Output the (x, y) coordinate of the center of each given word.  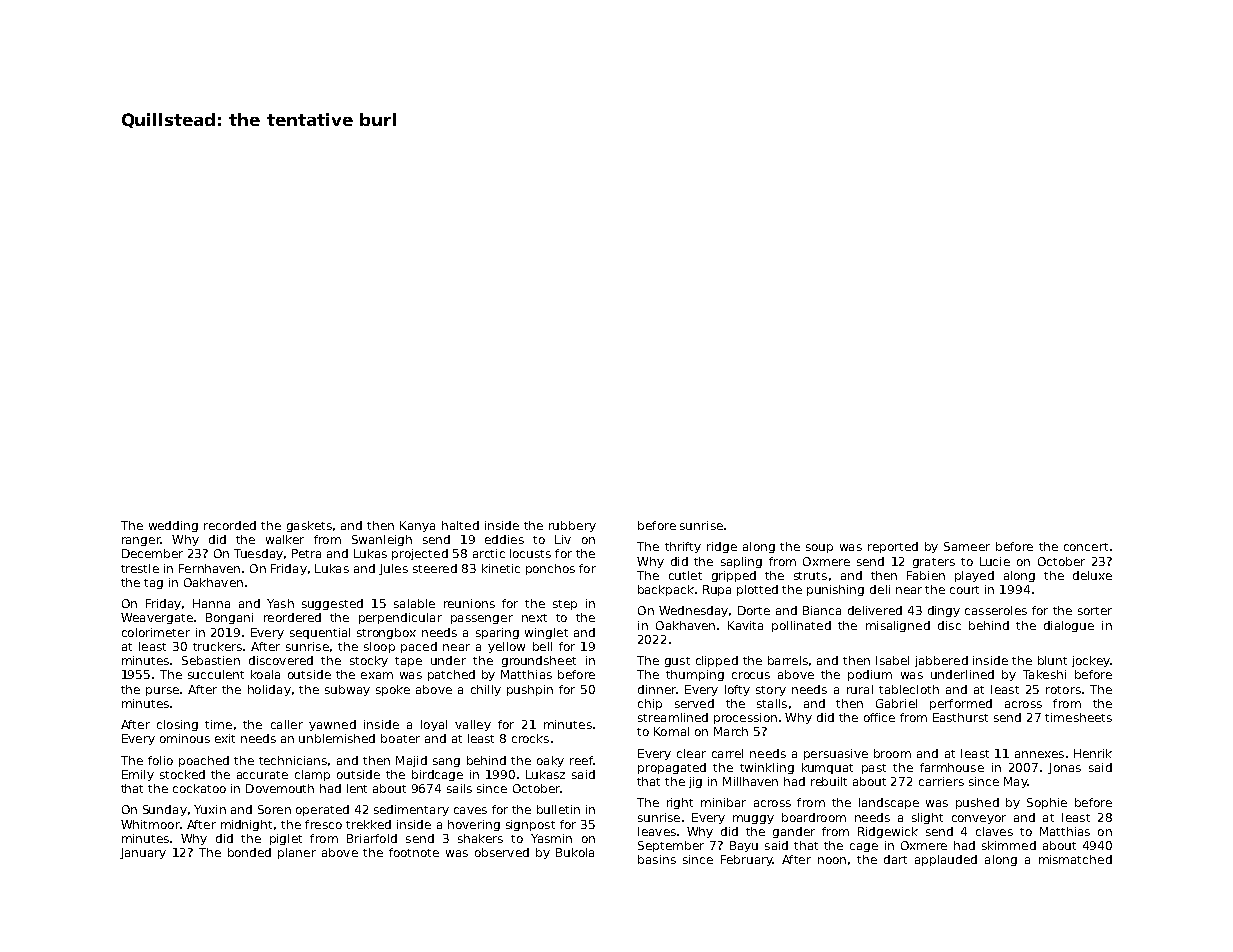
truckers (217, 646)
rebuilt (829, 781)
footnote (414, 852)
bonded (249, 852)
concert (1086, 547)
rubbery (572, 526)
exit (225, 738)
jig (695, 782)
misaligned (898, 626)
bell (542, 646)
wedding (173, 526)
